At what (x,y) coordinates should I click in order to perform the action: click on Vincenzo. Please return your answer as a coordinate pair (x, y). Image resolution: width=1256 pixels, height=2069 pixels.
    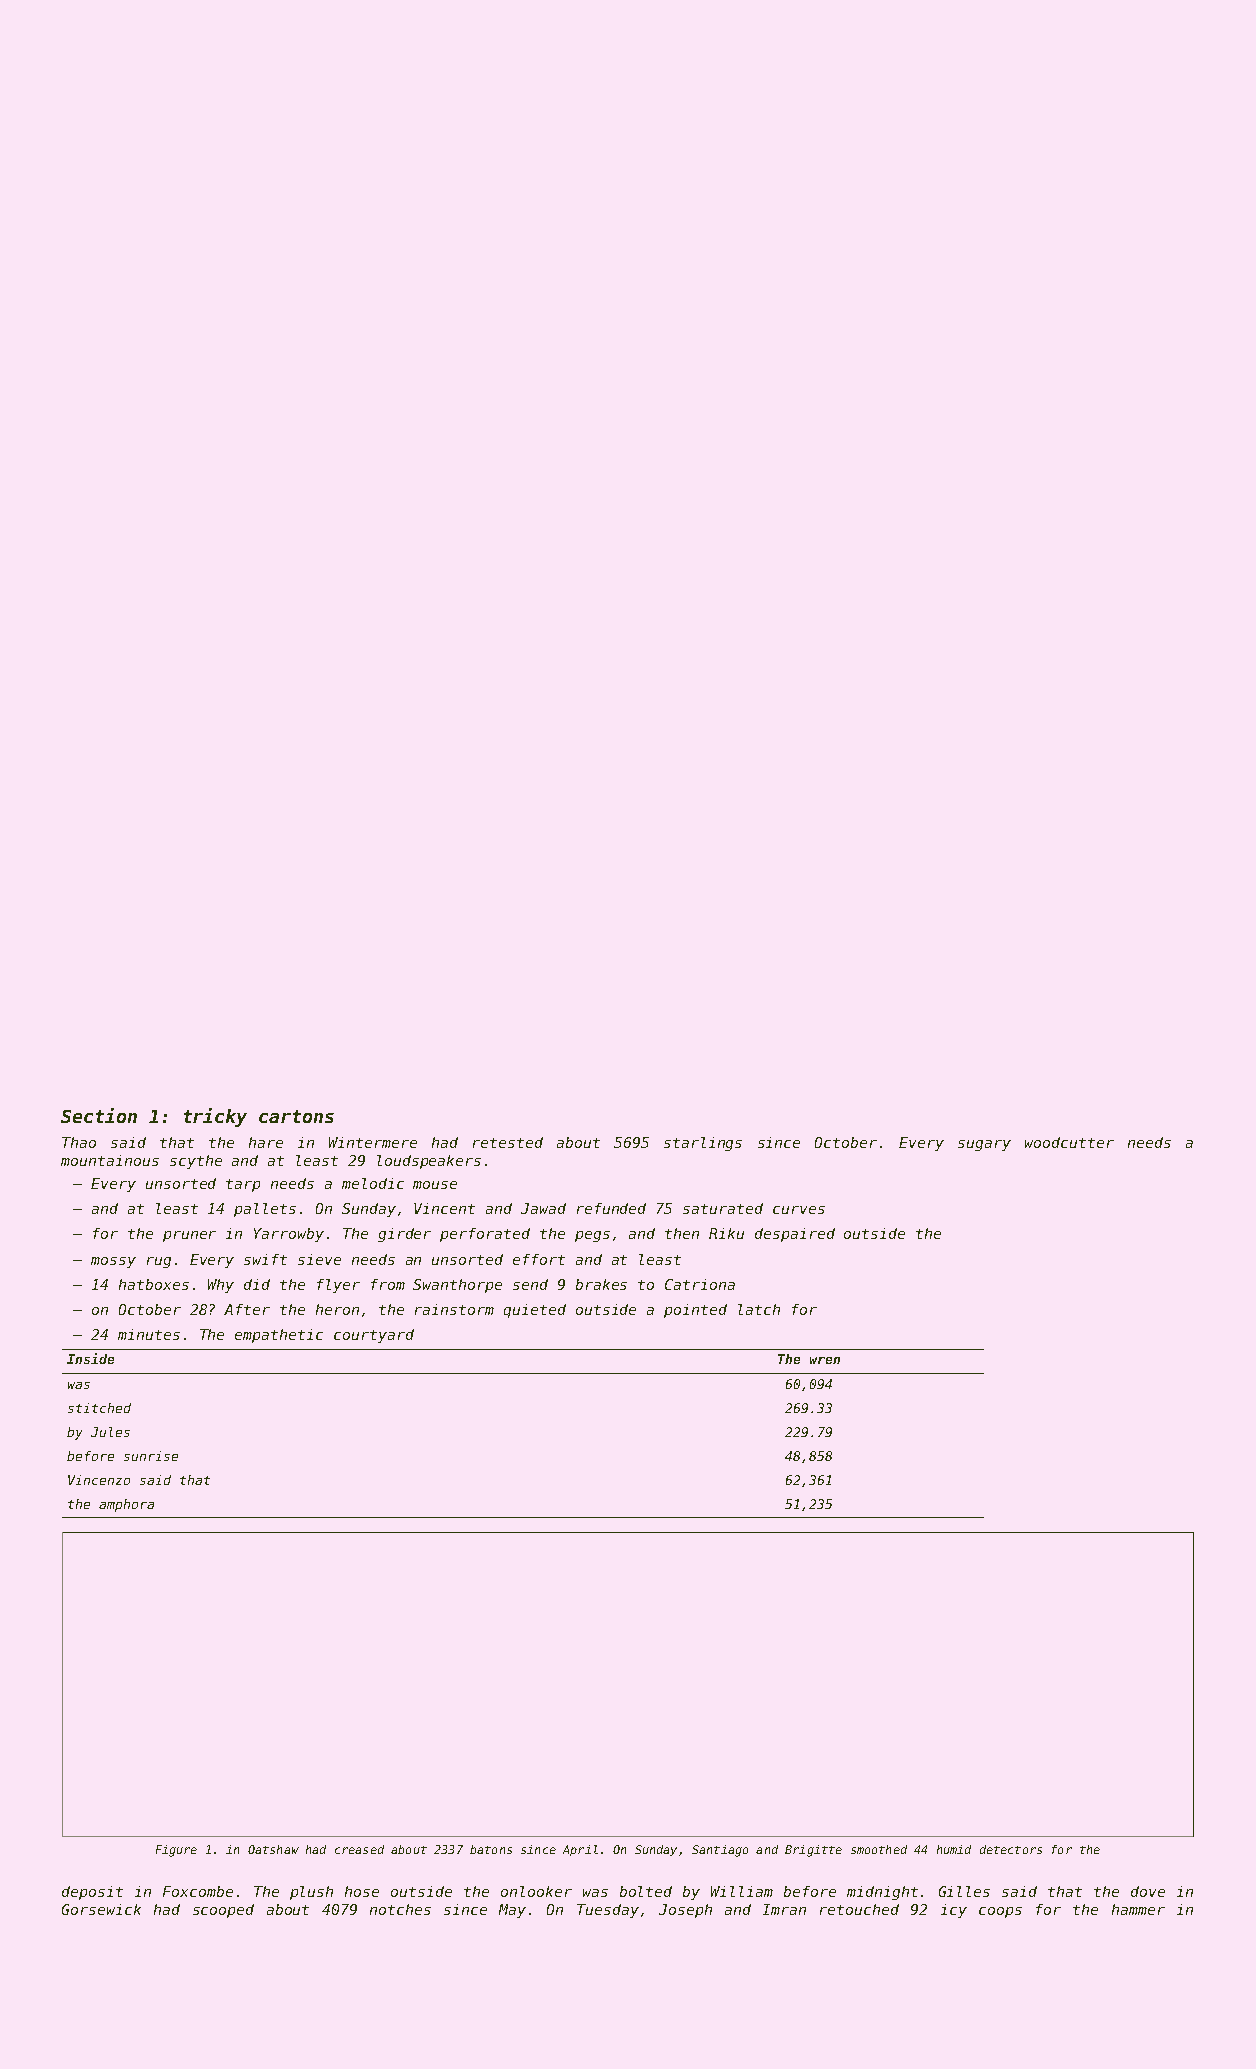
    Looking at the image, I should click on (99, 1480).
